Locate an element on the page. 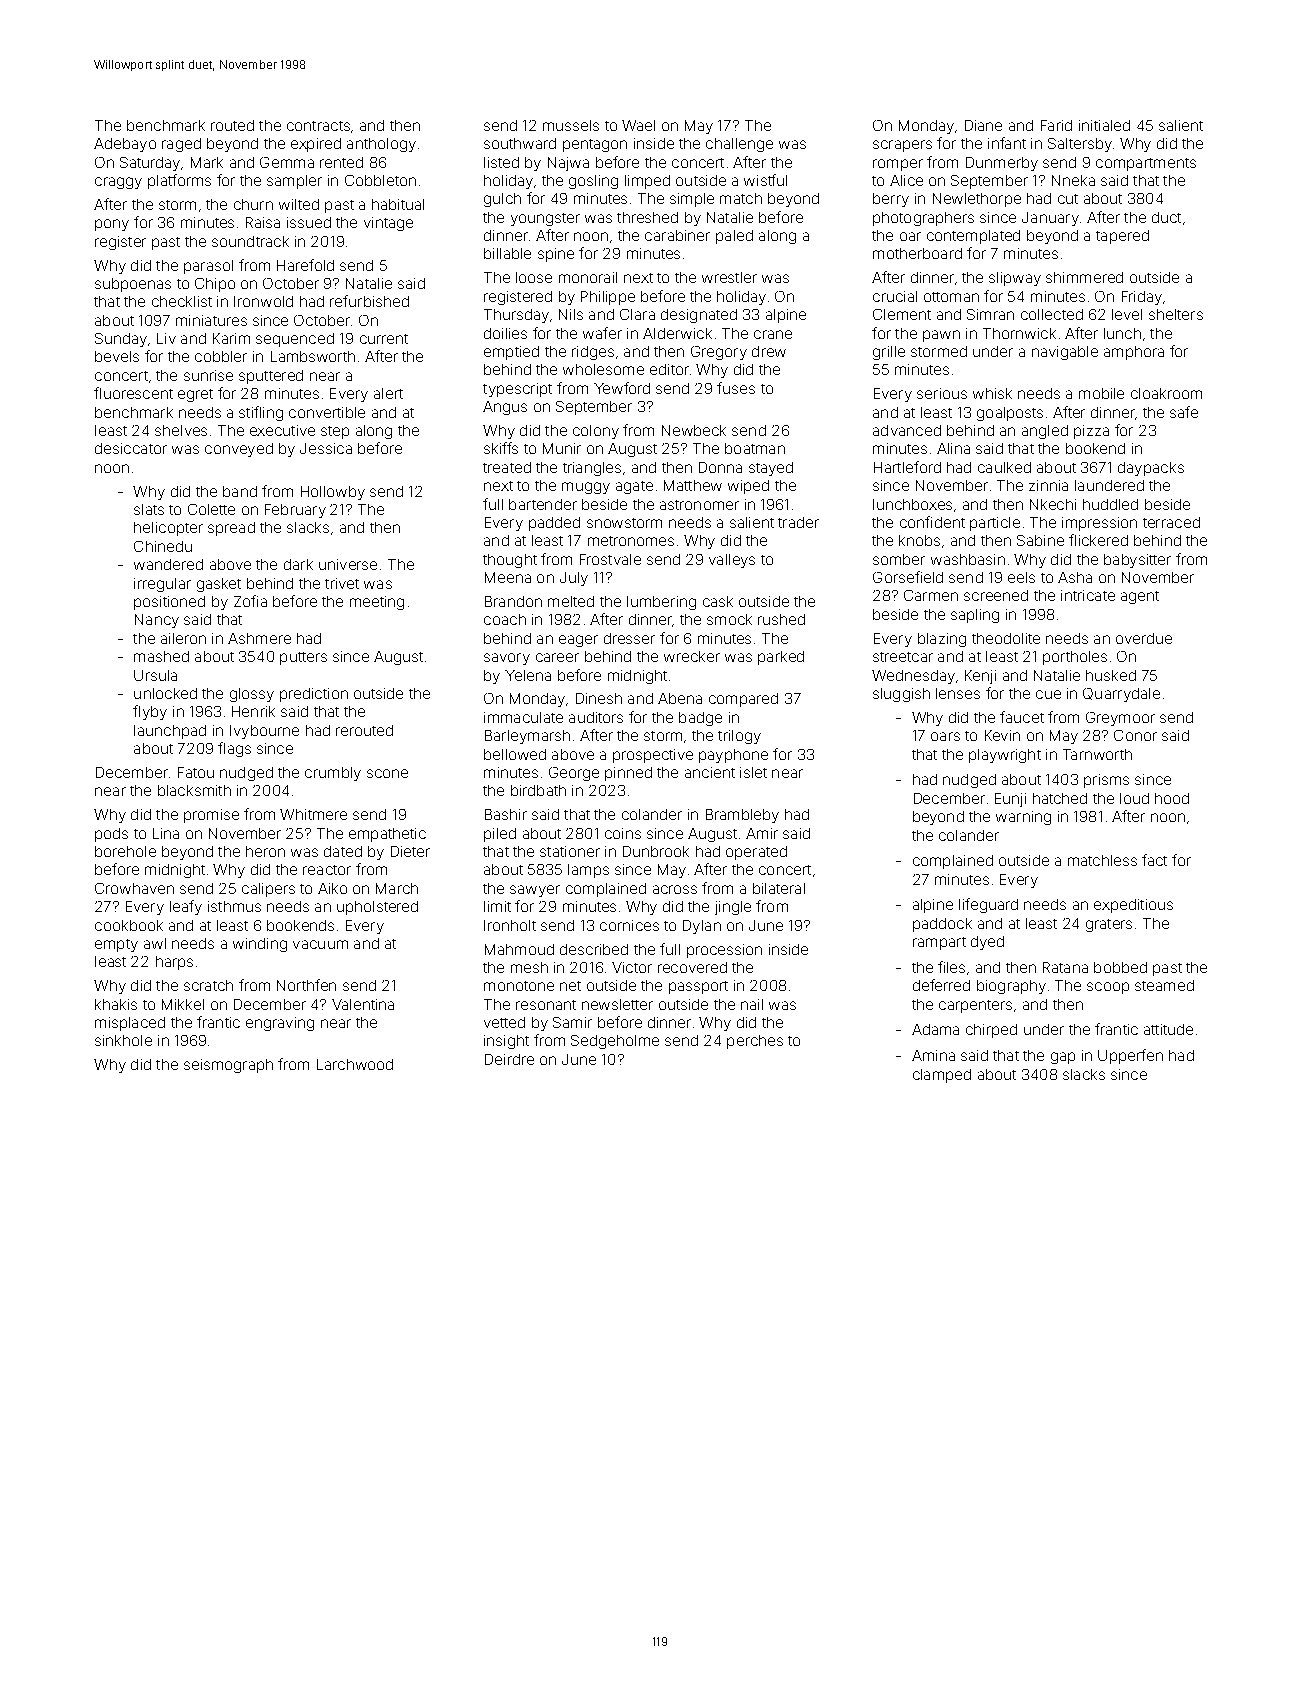  jingle is located at coordinates (733, 908).
